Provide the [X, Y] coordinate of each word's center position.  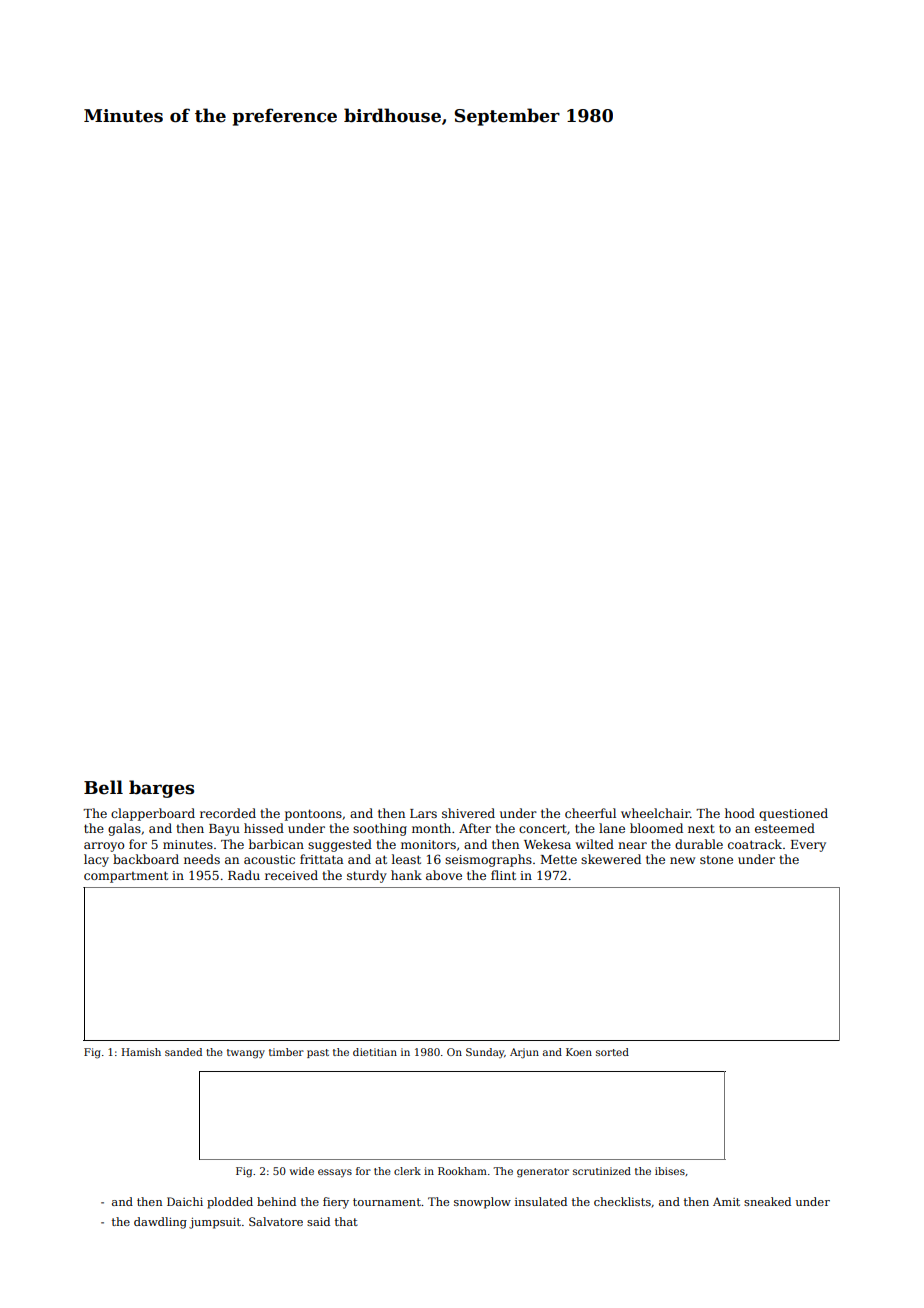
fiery [336, 1203]
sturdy [367, 876]
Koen [579, 1052]
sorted [612, 1052]
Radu [244, 875]
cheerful [590, 813]
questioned [793, 814]
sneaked [767, 1201]
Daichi [185, 1201]
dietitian [375, 1052]
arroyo [104, 847]
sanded [183, 1052]
